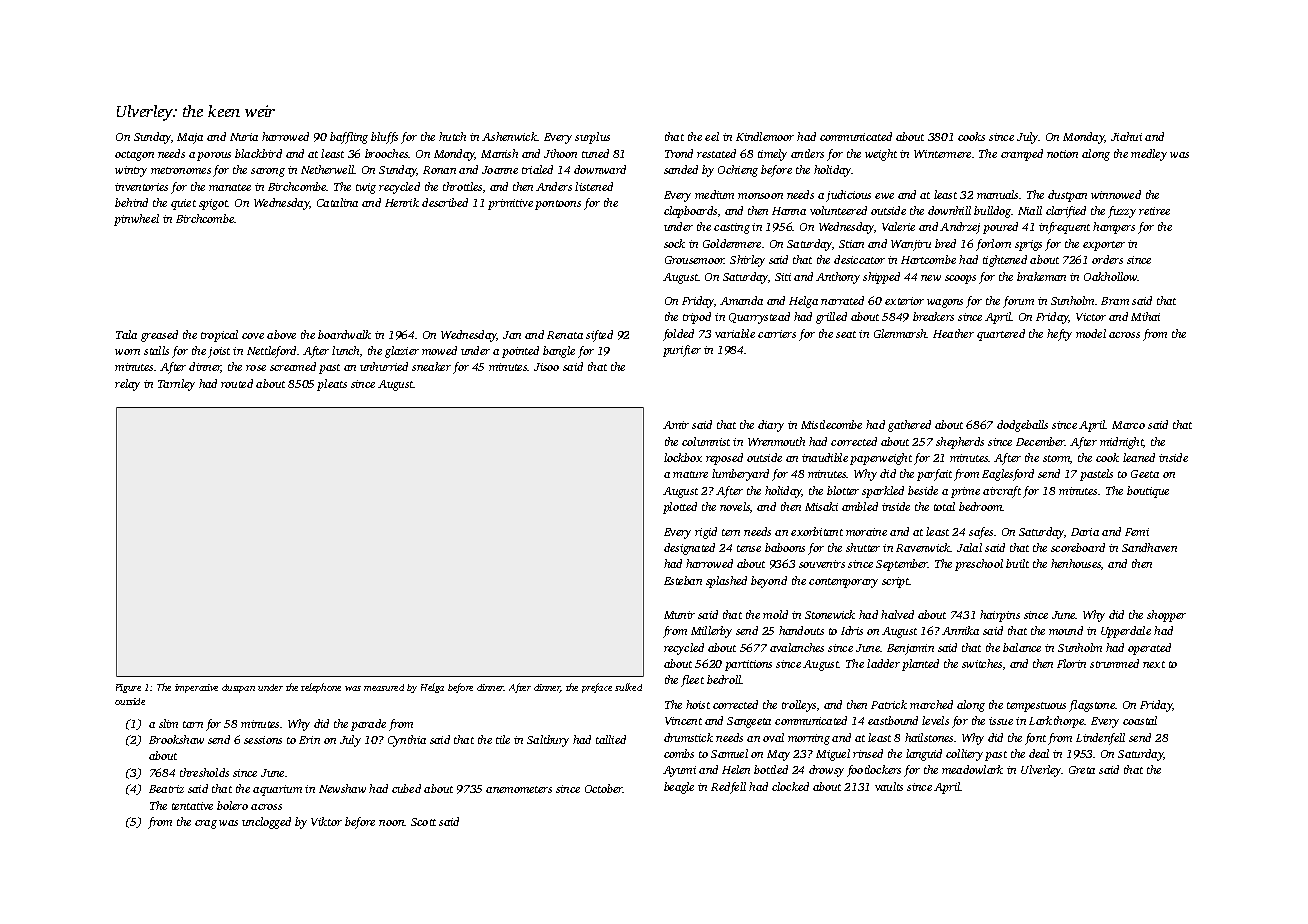 This screenshot has width=1308, height=924. I want to click on noon, so click(392, 823).
